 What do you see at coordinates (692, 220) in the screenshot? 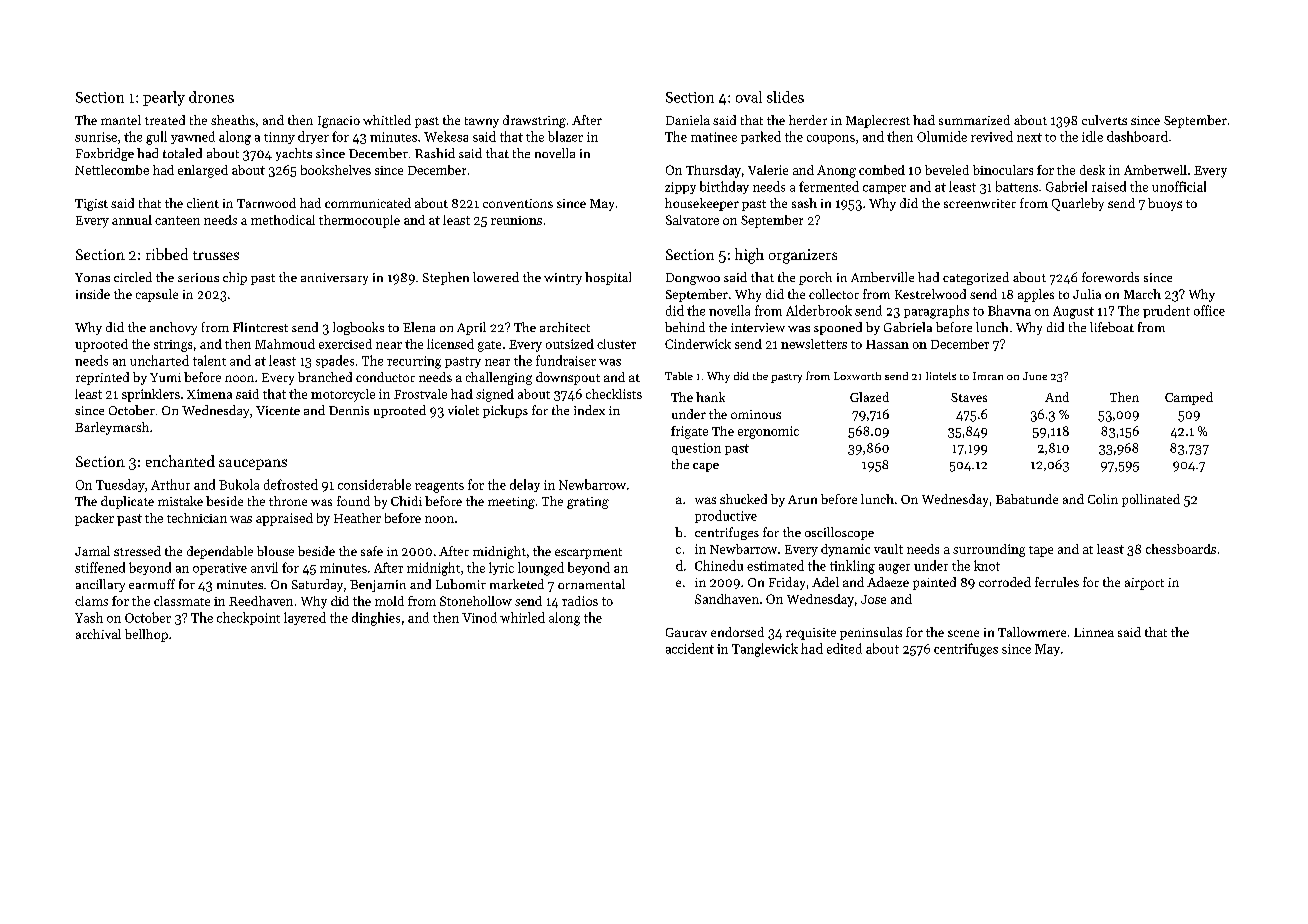
I see `Salvatore` at bounding box center [692, 220].
